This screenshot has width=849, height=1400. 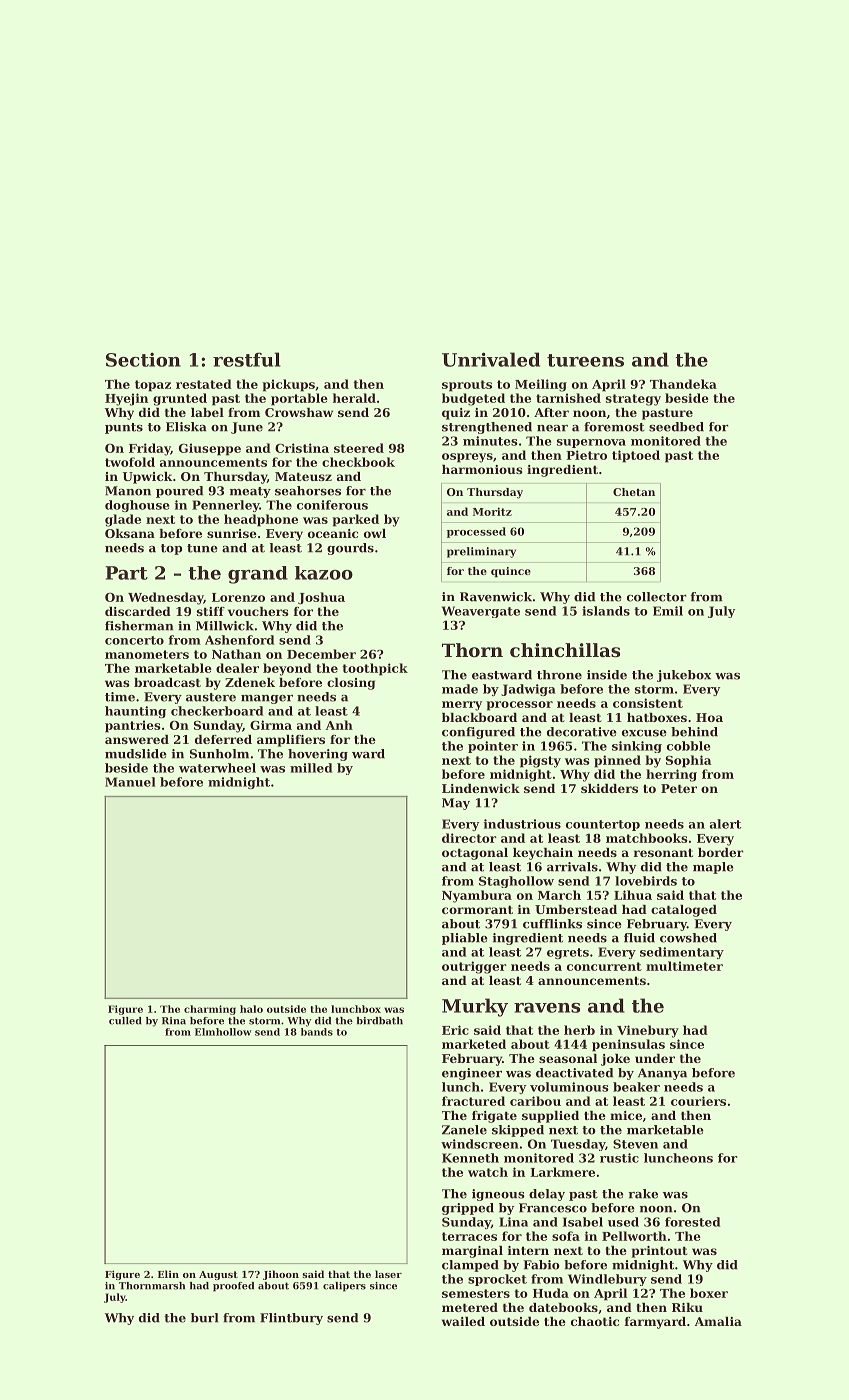 What do you see at coordinates (247, 359) in the screenshot?
I see `restful` at bounding box center [247, 359].
